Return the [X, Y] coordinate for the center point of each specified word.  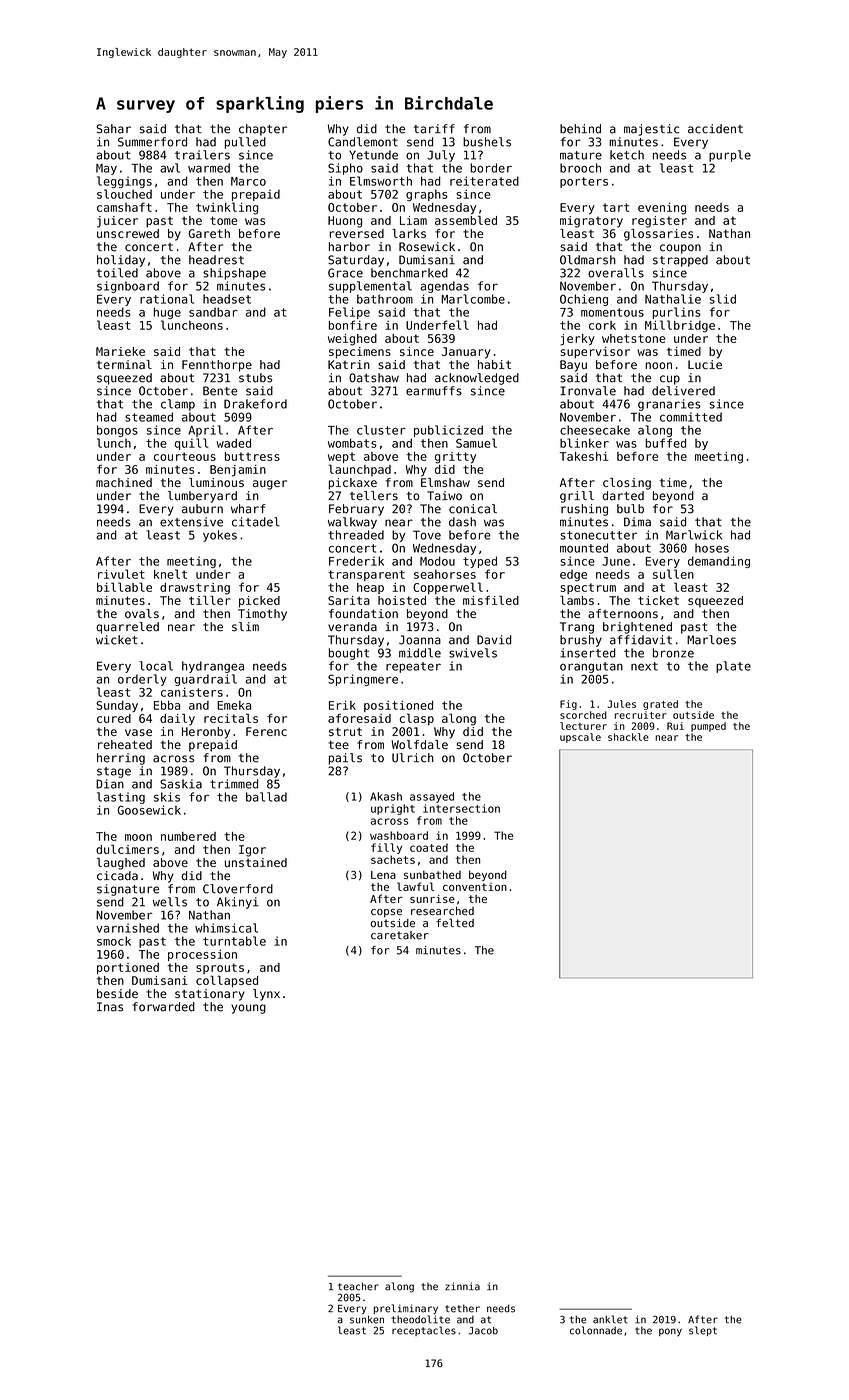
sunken [367, 1319]
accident [715, 129]
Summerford [152, 142]
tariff [434, 129]
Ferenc [266, 731]
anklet [610, 1319]
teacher [358, 1286]
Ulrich [412, 758]
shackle [628, 737]
